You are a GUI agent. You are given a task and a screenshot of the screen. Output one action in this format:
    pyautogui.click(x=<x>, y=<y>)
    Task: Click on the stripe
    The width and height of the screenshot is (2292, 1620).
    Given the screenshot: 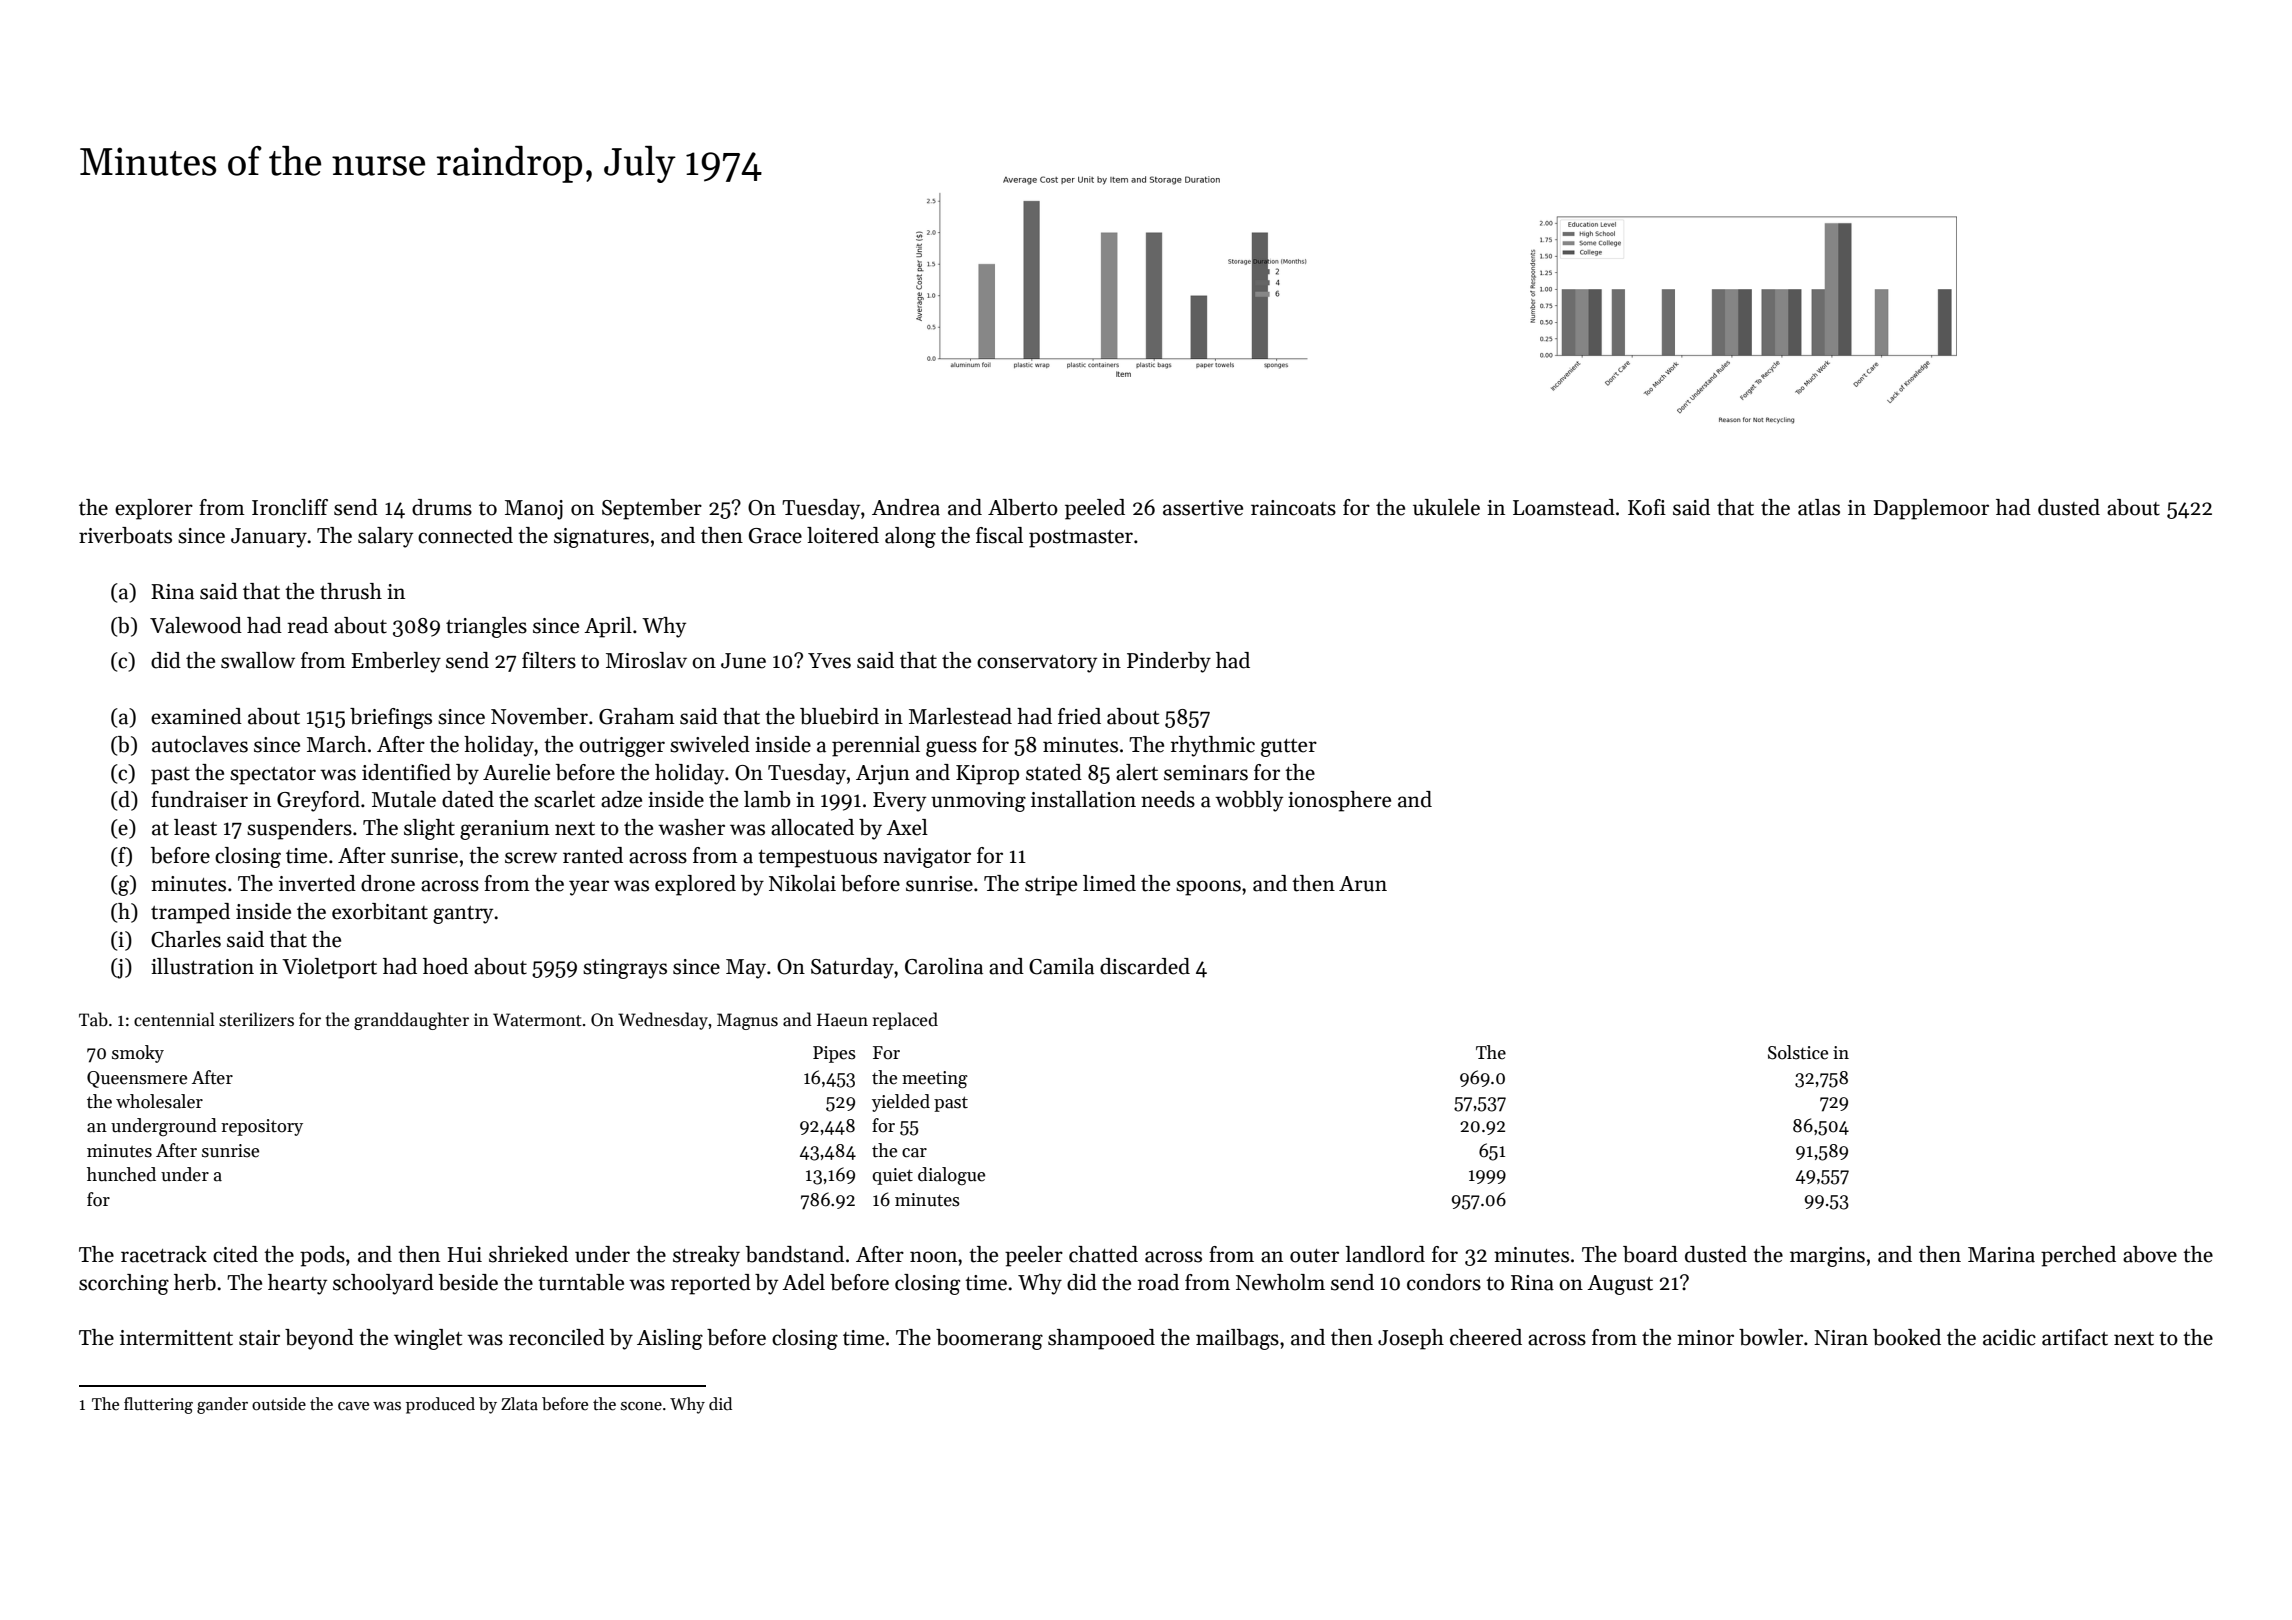 What is the action you would take?
    pyautogui.click(x=1051, y=886)
